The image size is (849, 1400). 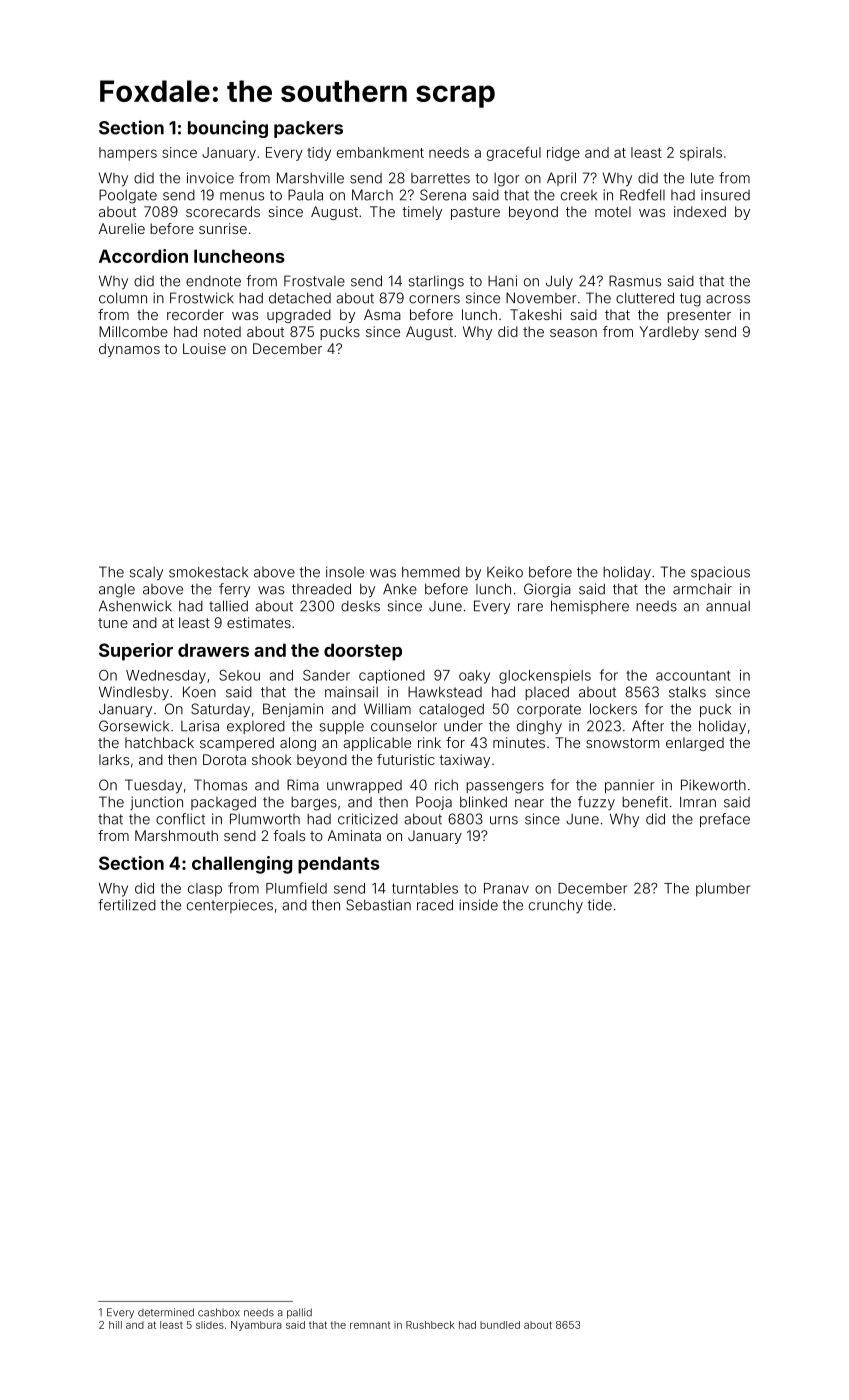 I want to click on spacious, so click(x=720, y=573).
